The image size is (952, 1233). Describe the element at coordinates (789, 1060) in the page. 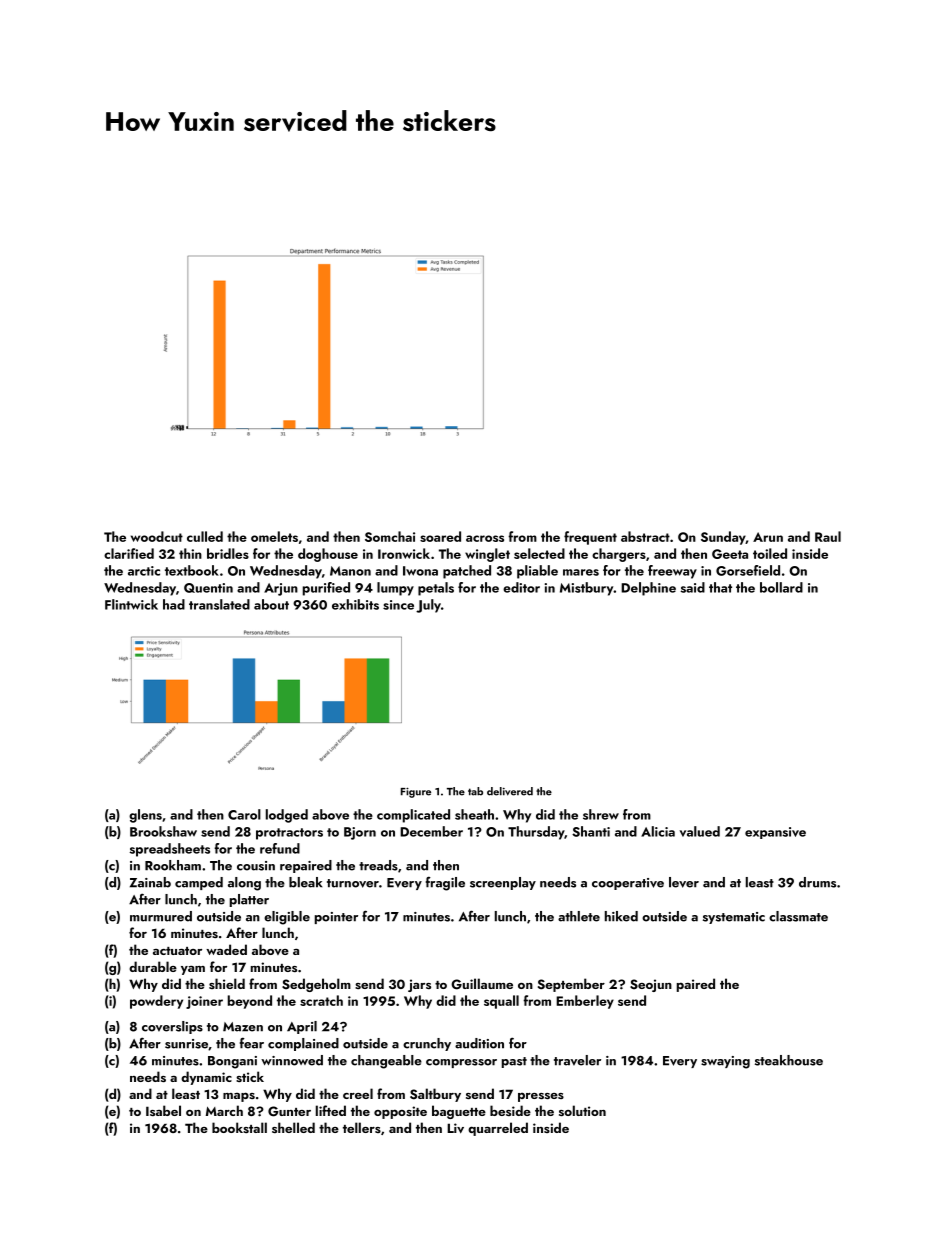

I see `steakhouse` at that location.
